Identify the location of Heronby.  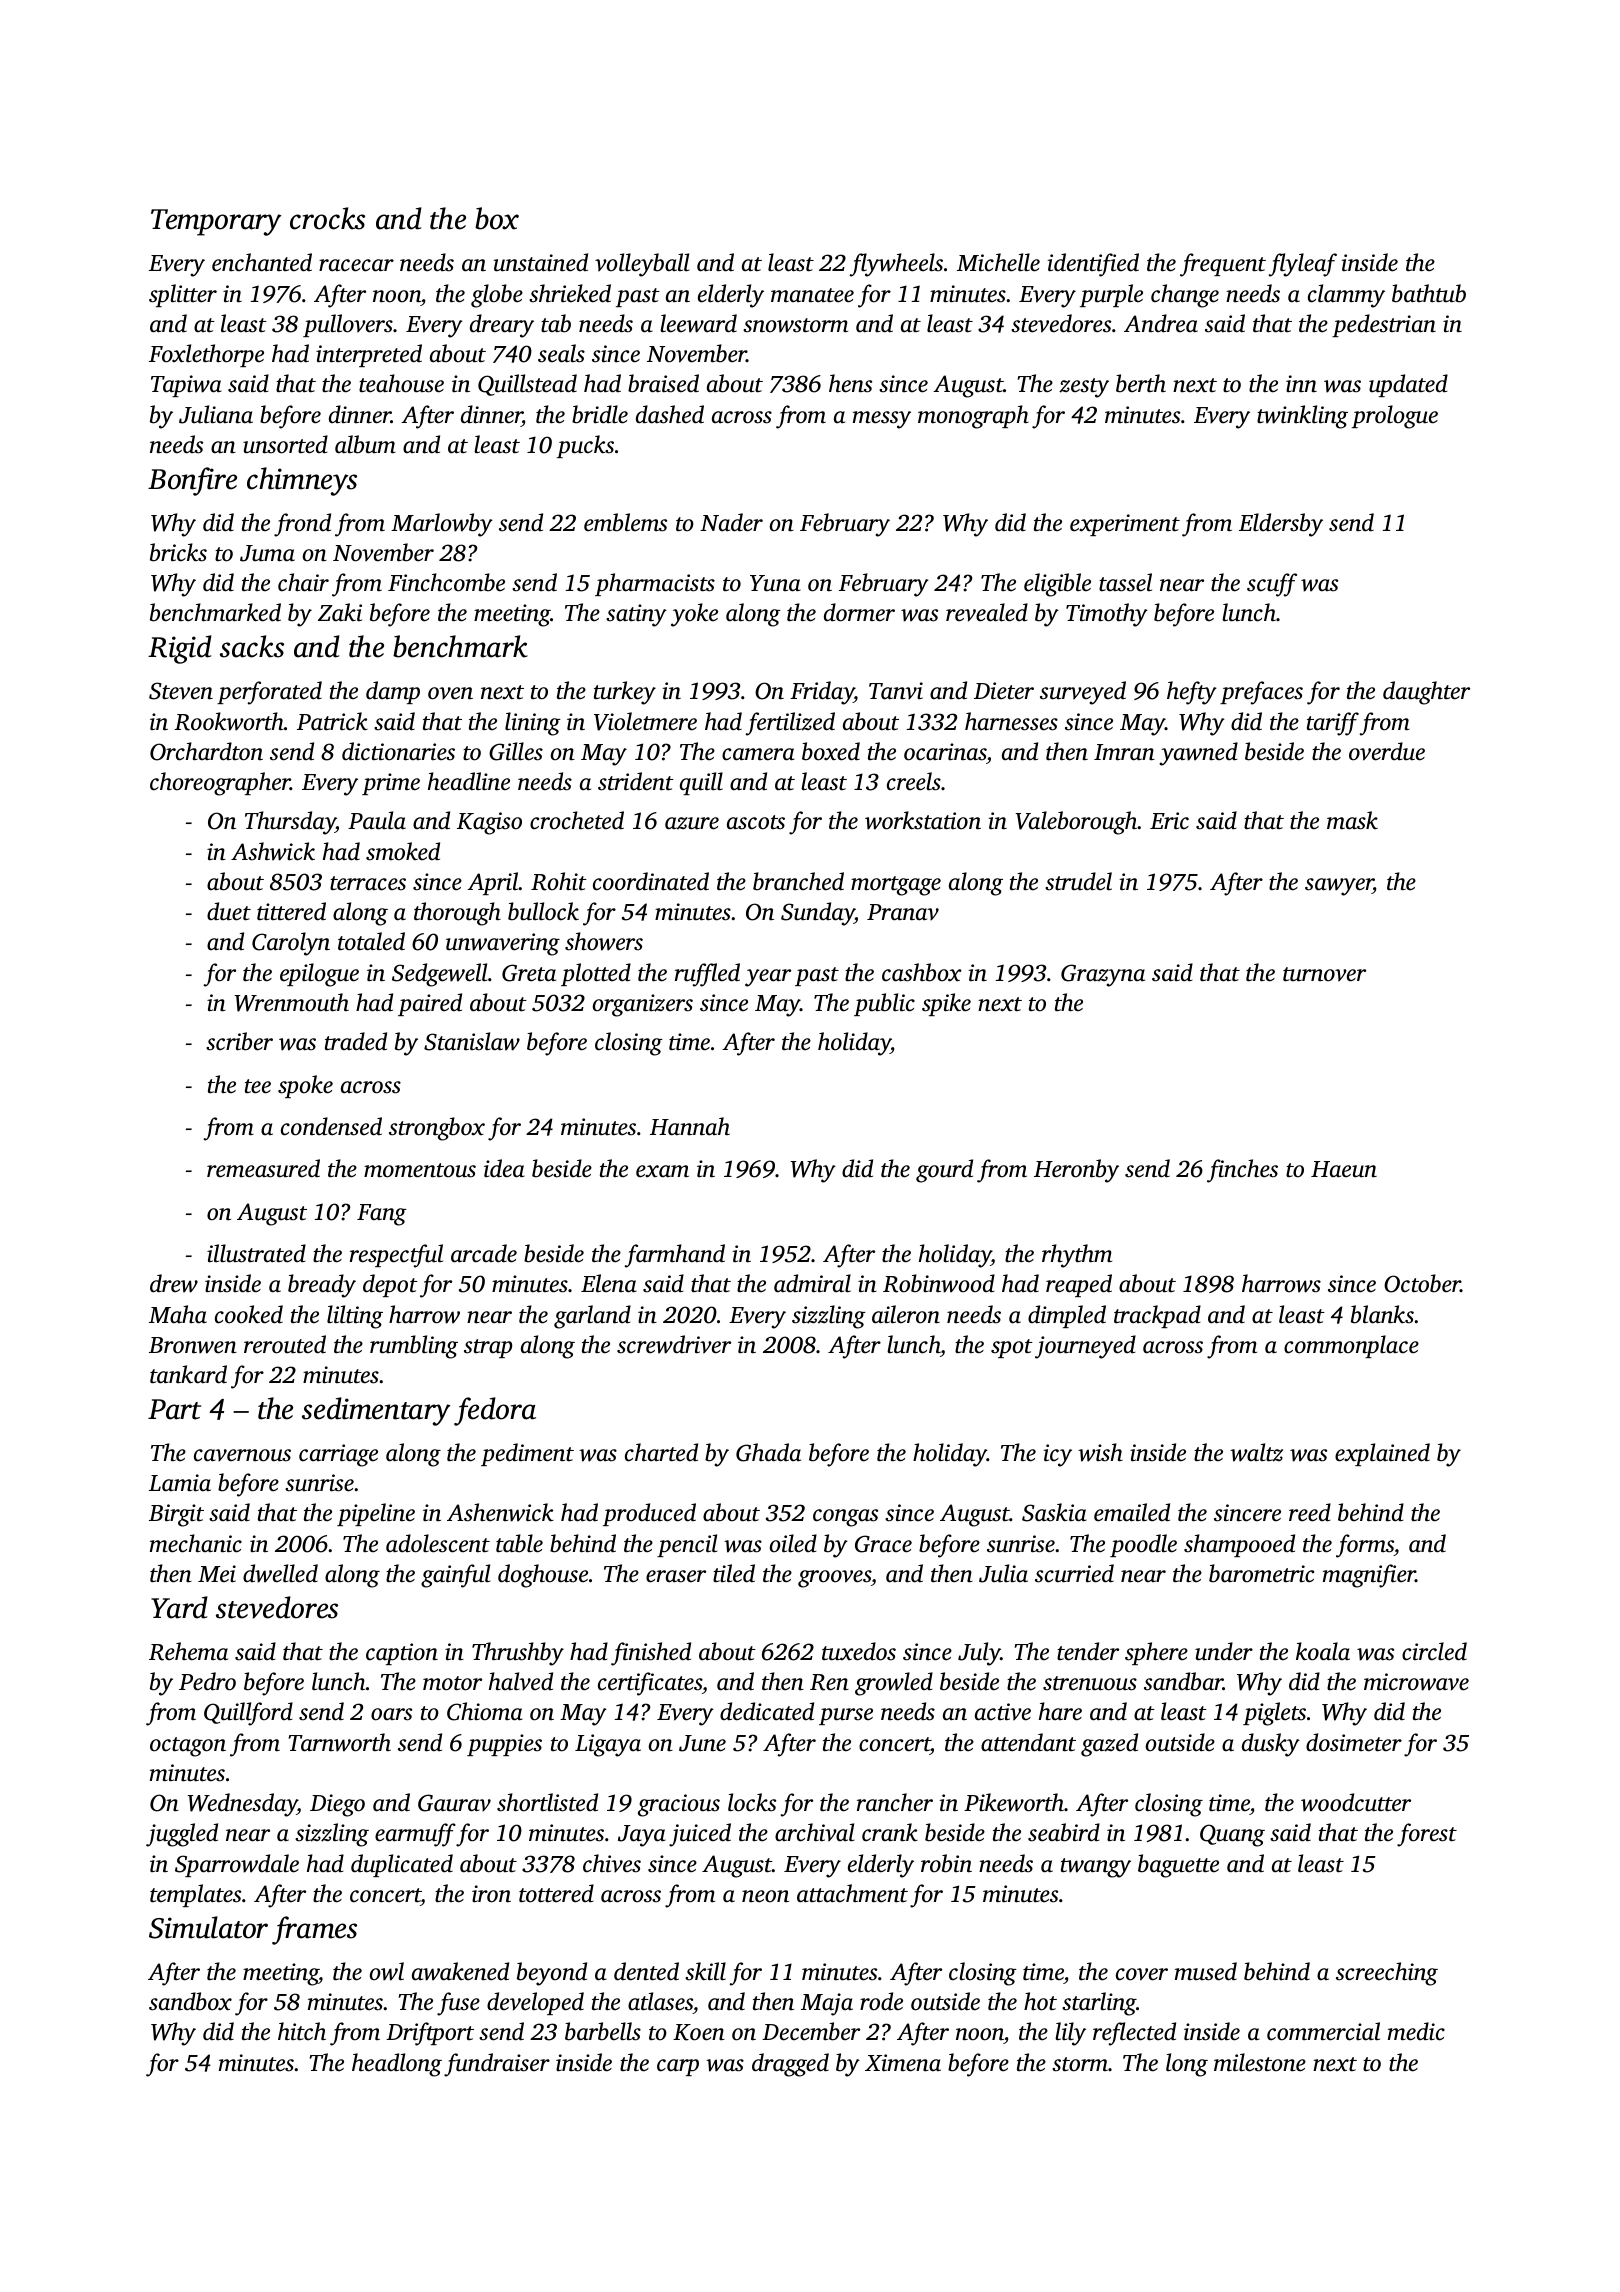
(1076, 1171).
